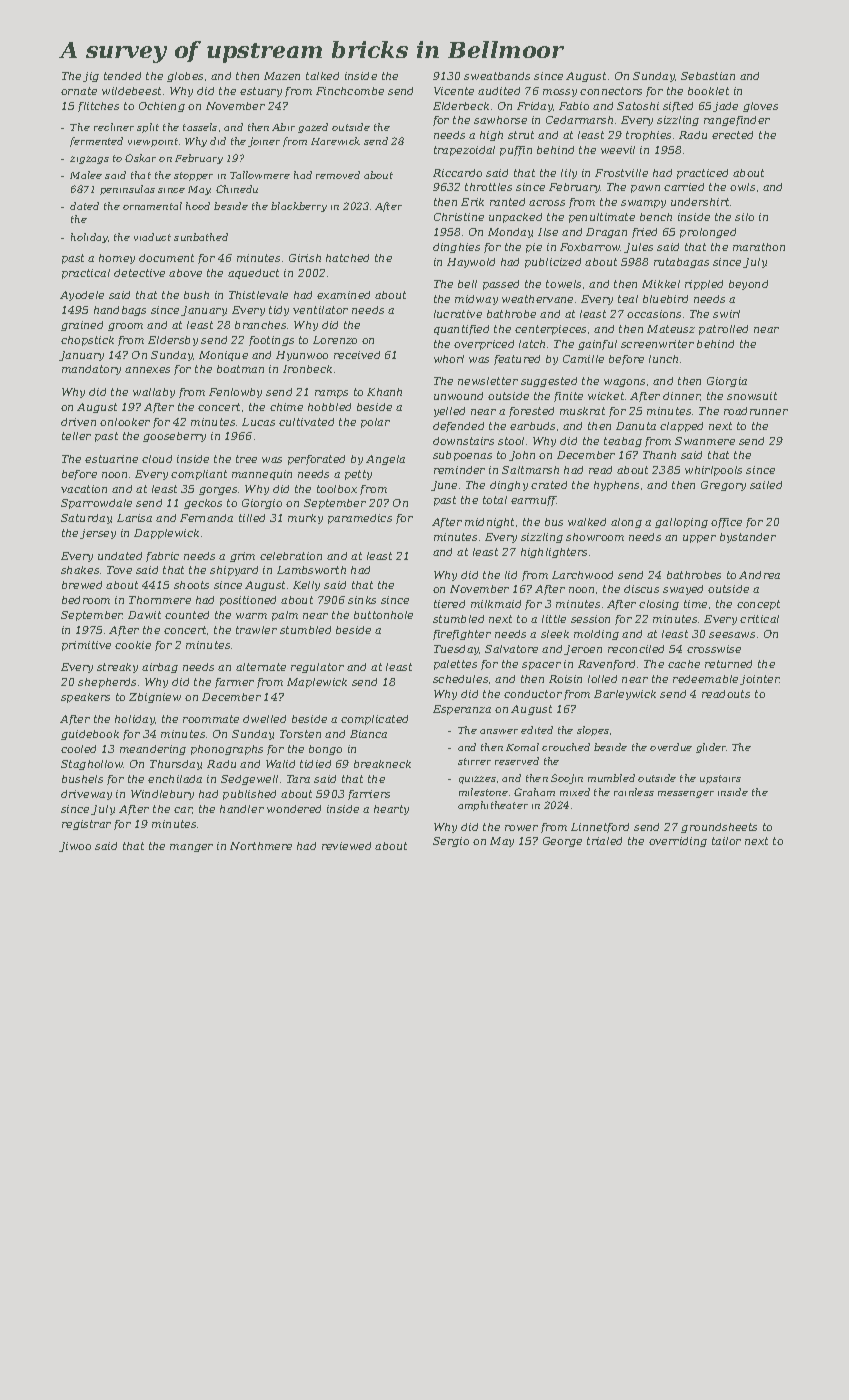  Describe the element at coordinates (374, 720) in the screenshot. I see `complicated` at that location.
